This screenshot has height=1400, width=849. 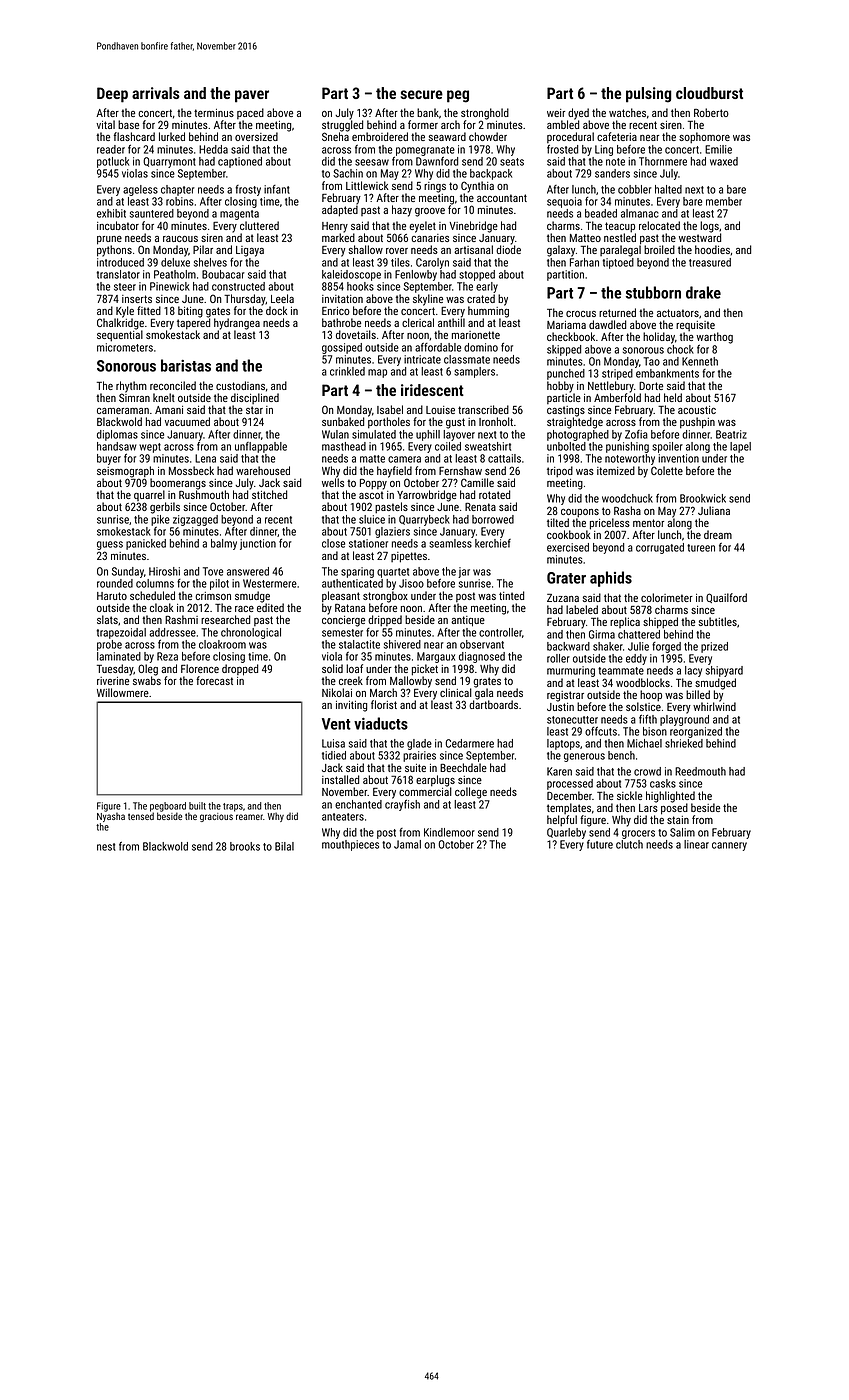 I want to click on pike, so click(x=160, y=520).
